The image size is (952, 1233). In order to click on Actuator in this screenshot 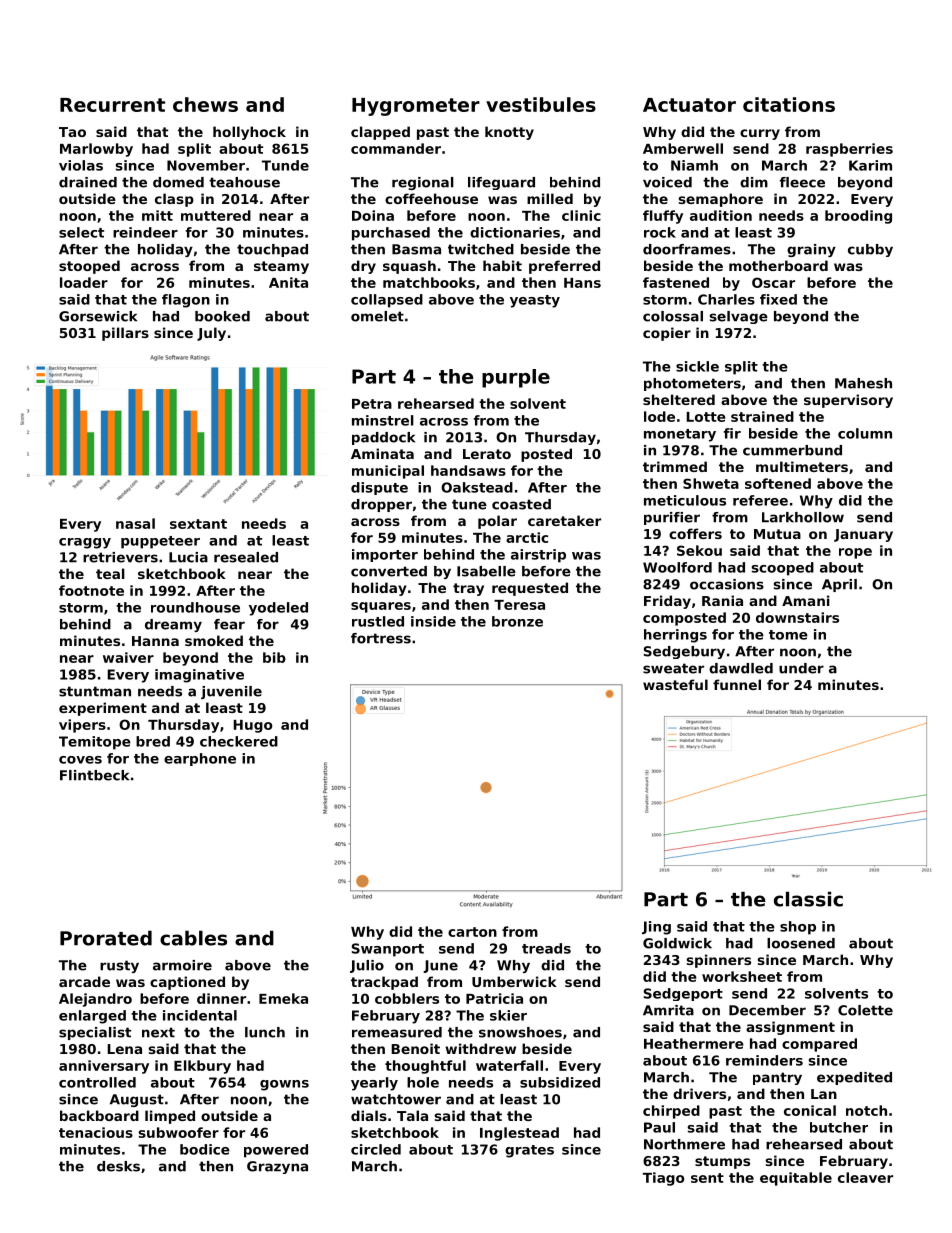, I will do `click(689, 105)`.
